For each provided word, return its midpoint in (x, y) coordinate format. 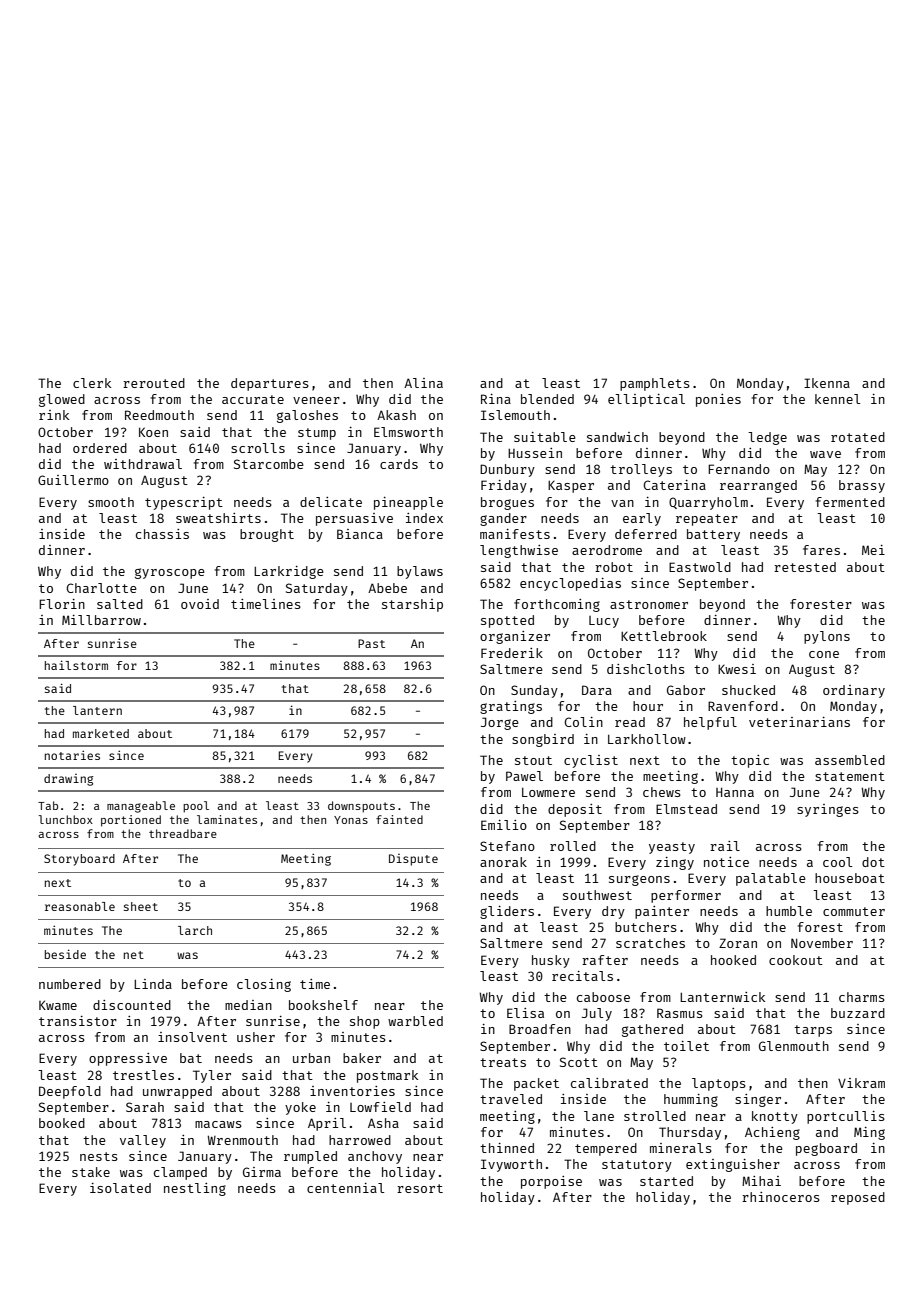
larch (195, 930)
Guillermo (73, 480)
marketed (101, 733)
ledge (767, 438)
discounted (132, 1005)
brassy (862, 486)
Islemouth (515, 415)
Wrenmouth (242, 1140)
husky (551, 961)
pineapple (408, 503)
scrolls (258, 448)
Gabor (686, 690)
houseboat (850, 878)
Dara (597, 690)
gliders (507, 912)
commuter (854, 911)
